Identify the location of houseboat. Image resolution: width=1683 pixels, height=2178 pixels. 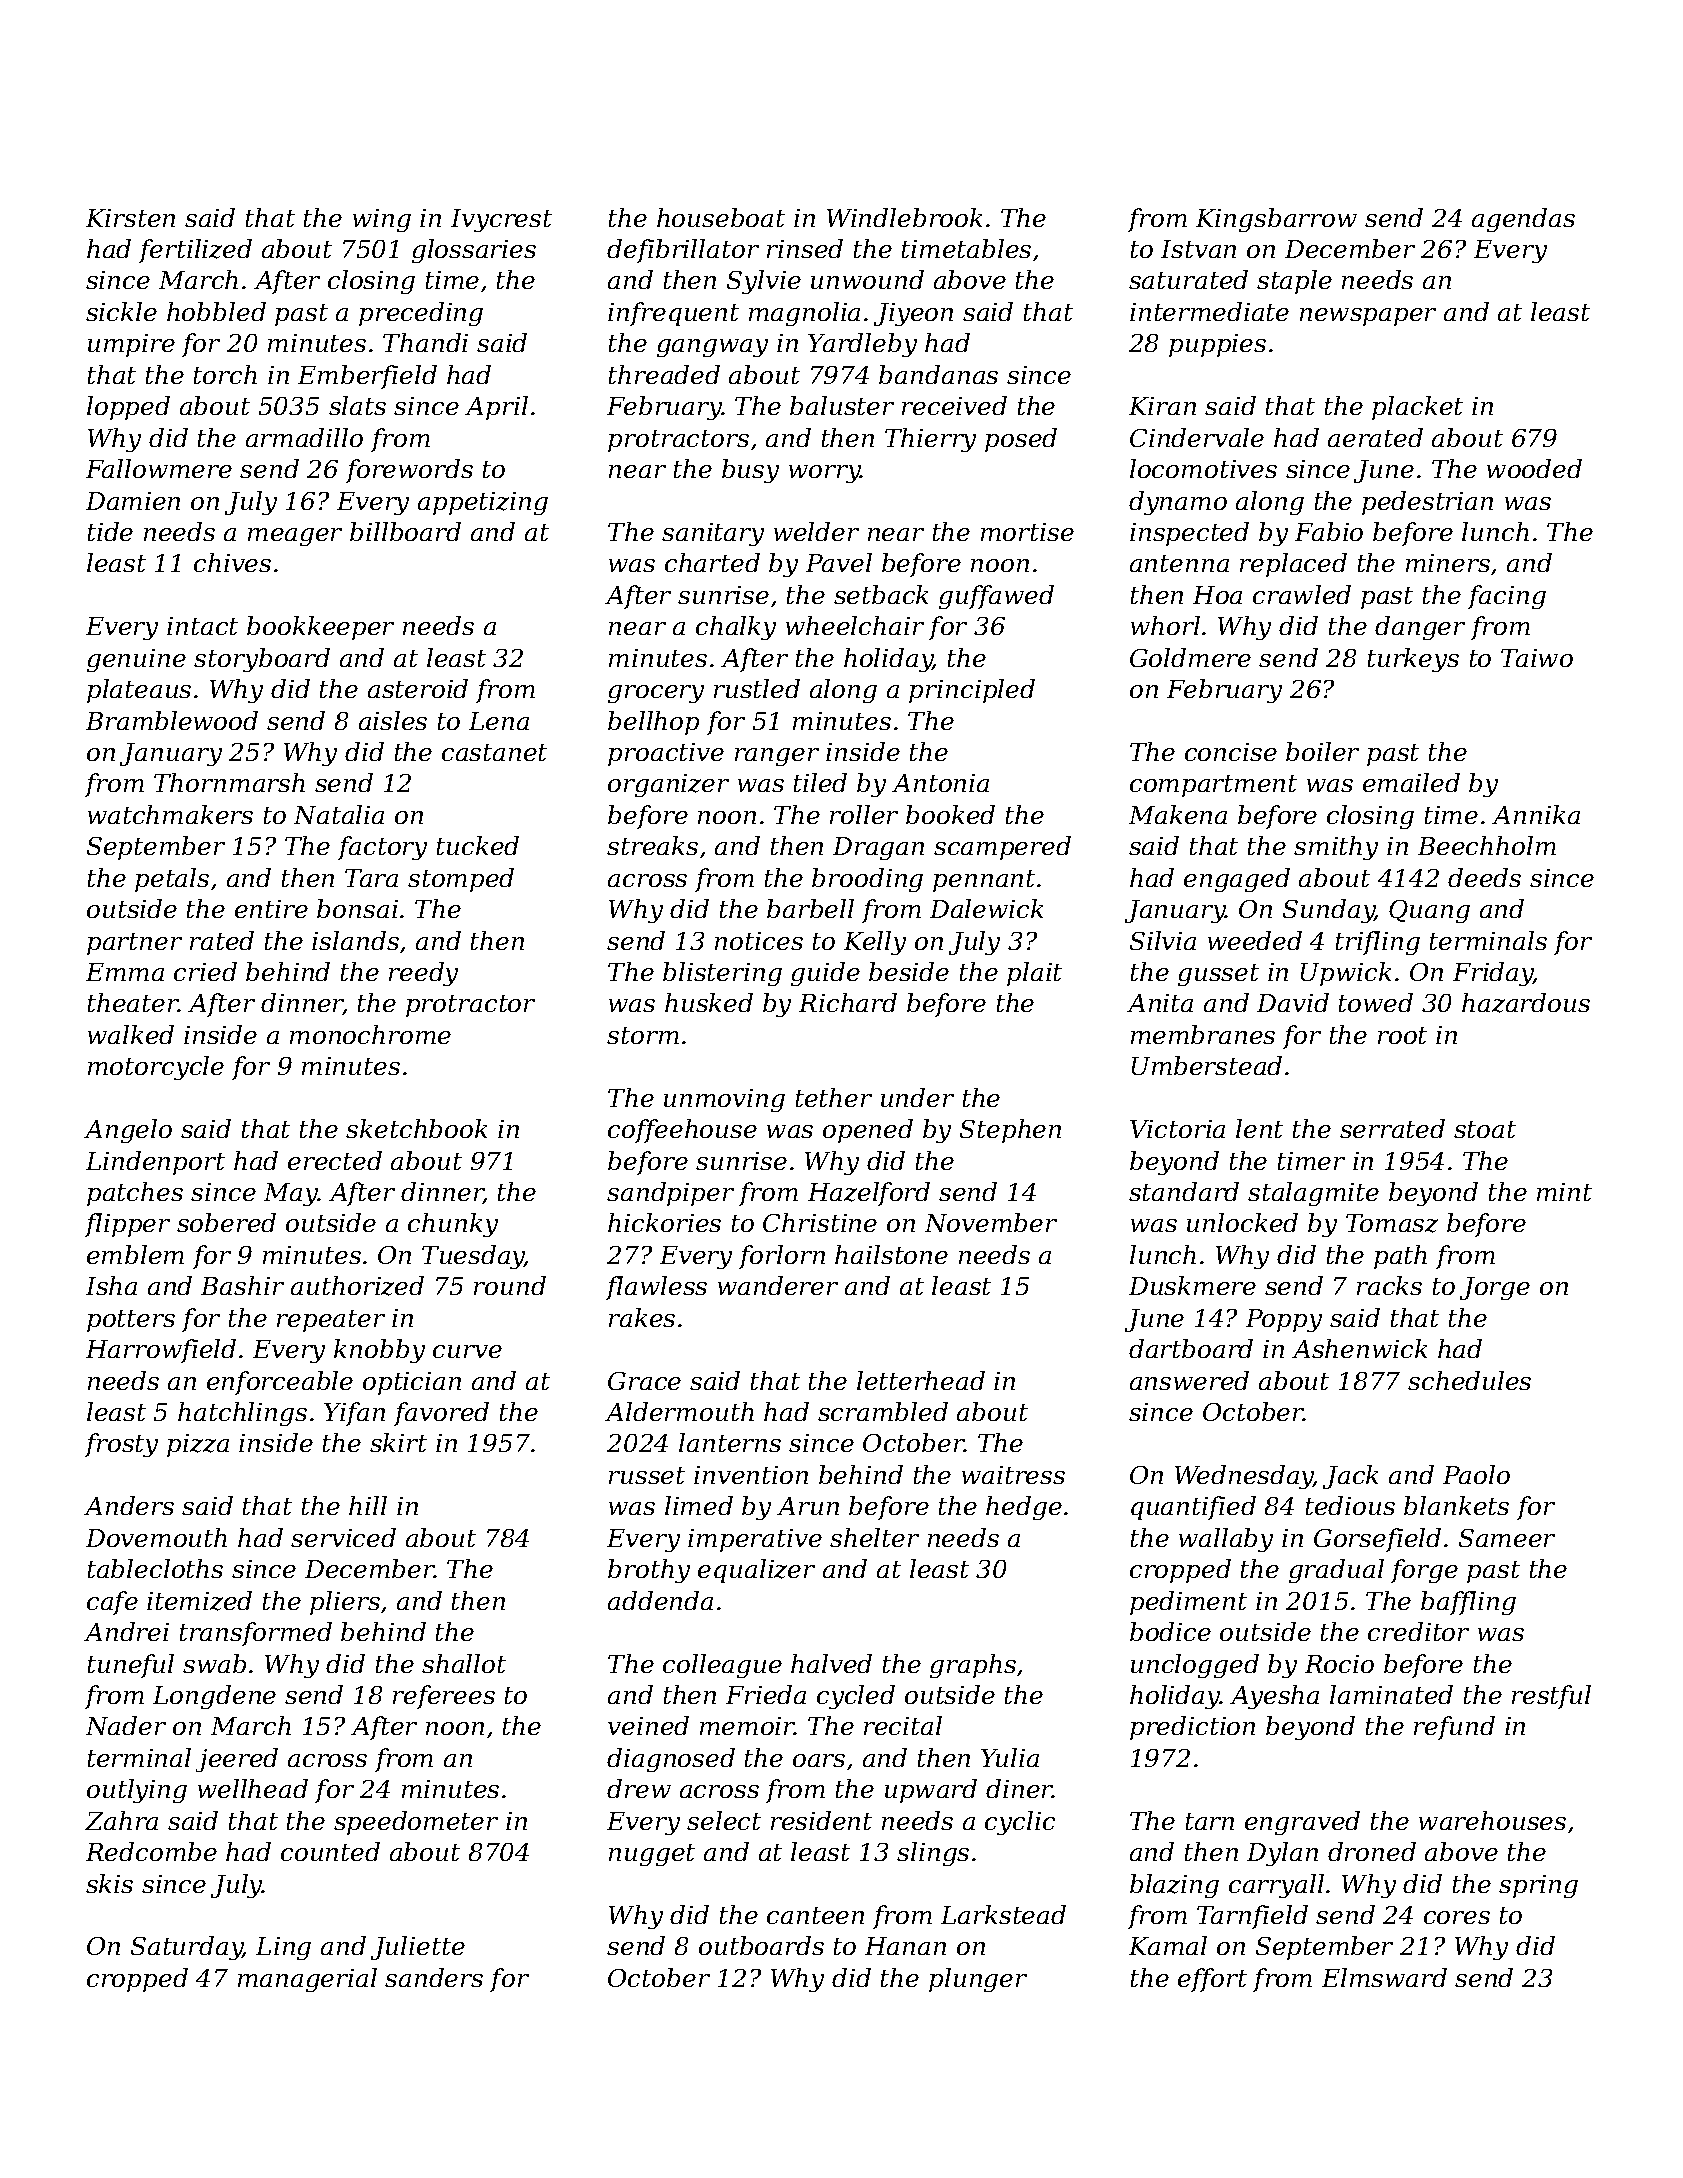
(721, 217).
